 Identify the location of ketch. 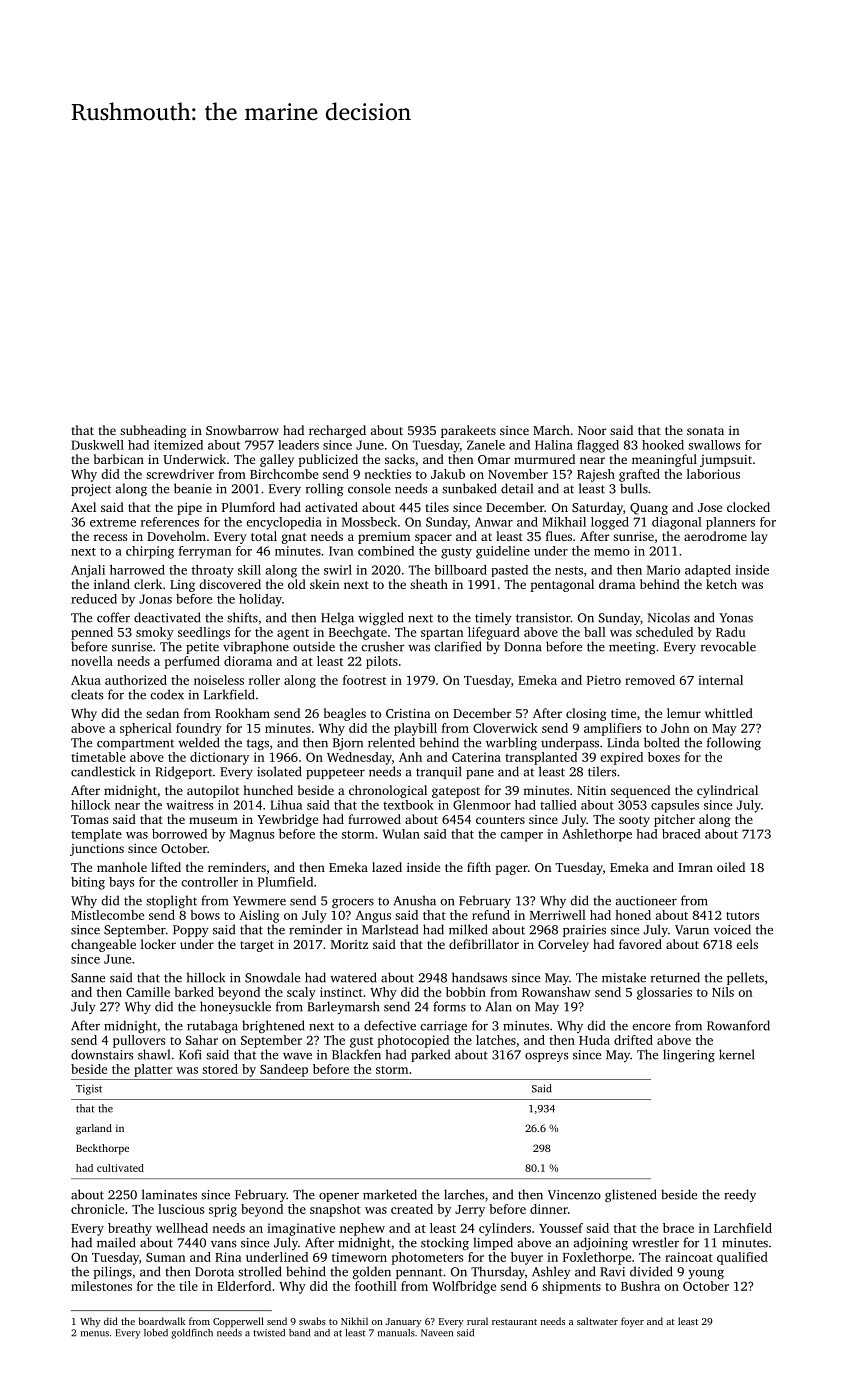
(721, 584).
